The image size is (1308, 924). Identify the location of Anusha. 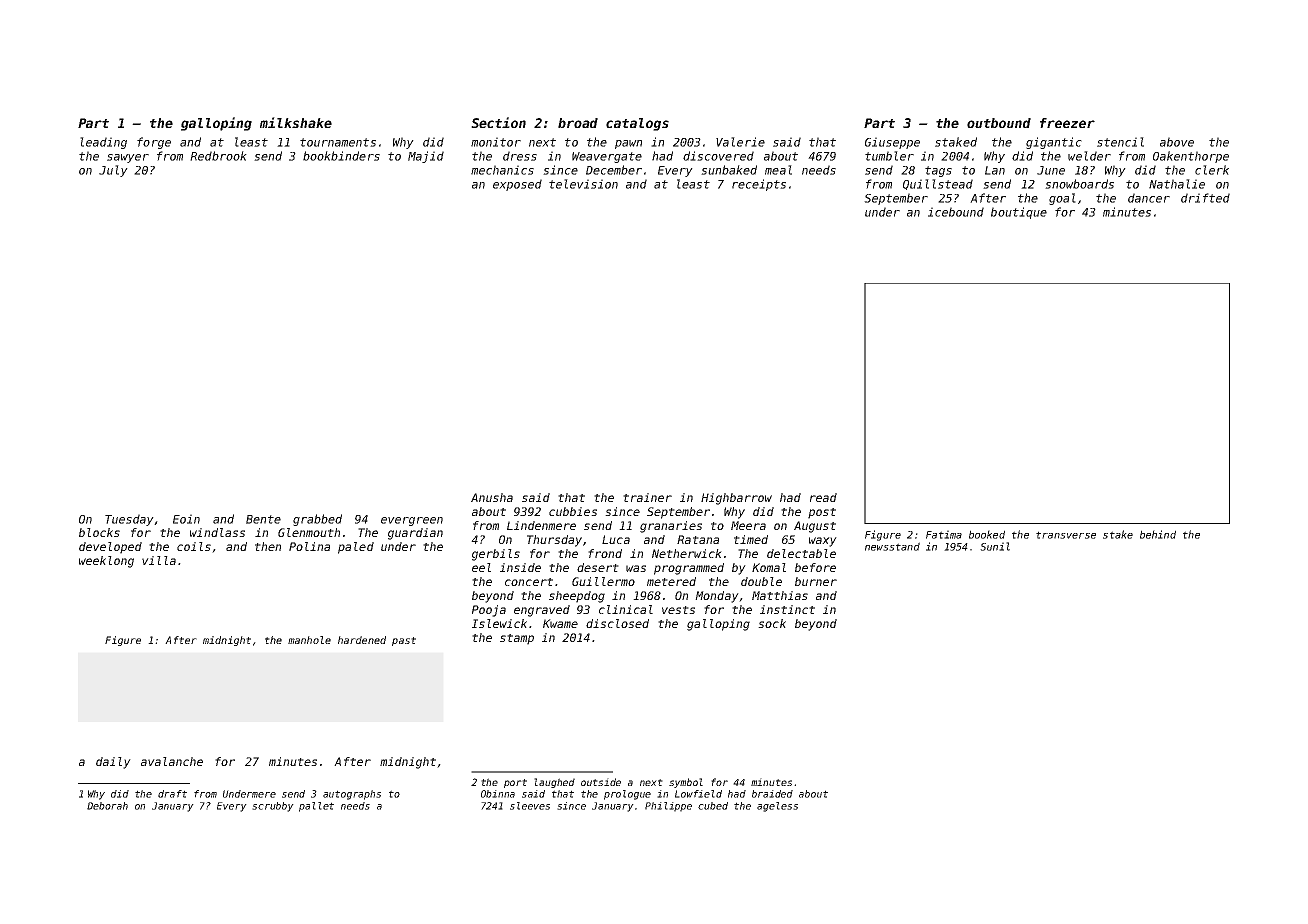
(492, 497).
